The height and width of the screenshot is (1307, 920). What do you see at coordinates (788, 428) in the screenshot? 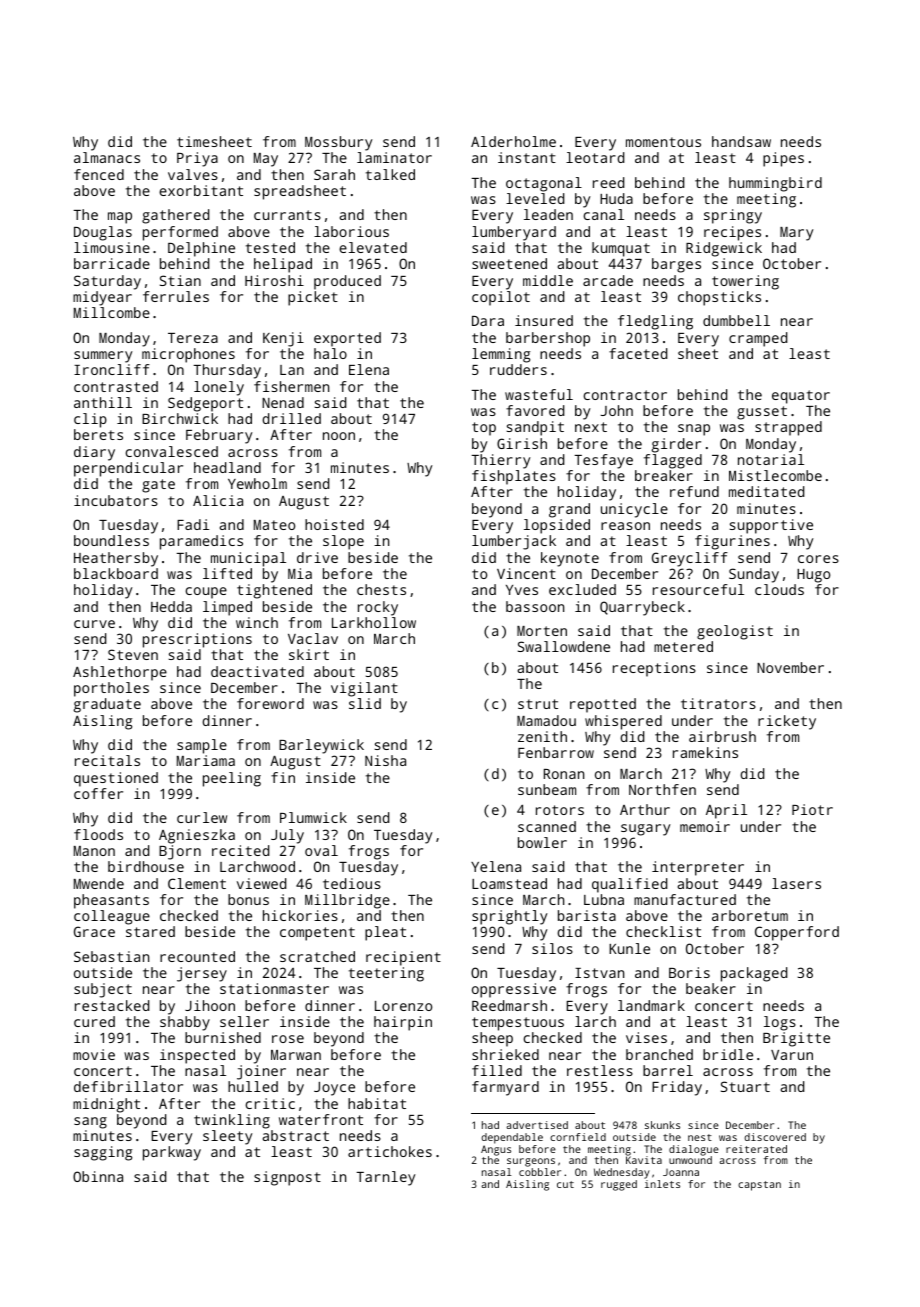
I see `strapped` at bounding box center [788, 428].
